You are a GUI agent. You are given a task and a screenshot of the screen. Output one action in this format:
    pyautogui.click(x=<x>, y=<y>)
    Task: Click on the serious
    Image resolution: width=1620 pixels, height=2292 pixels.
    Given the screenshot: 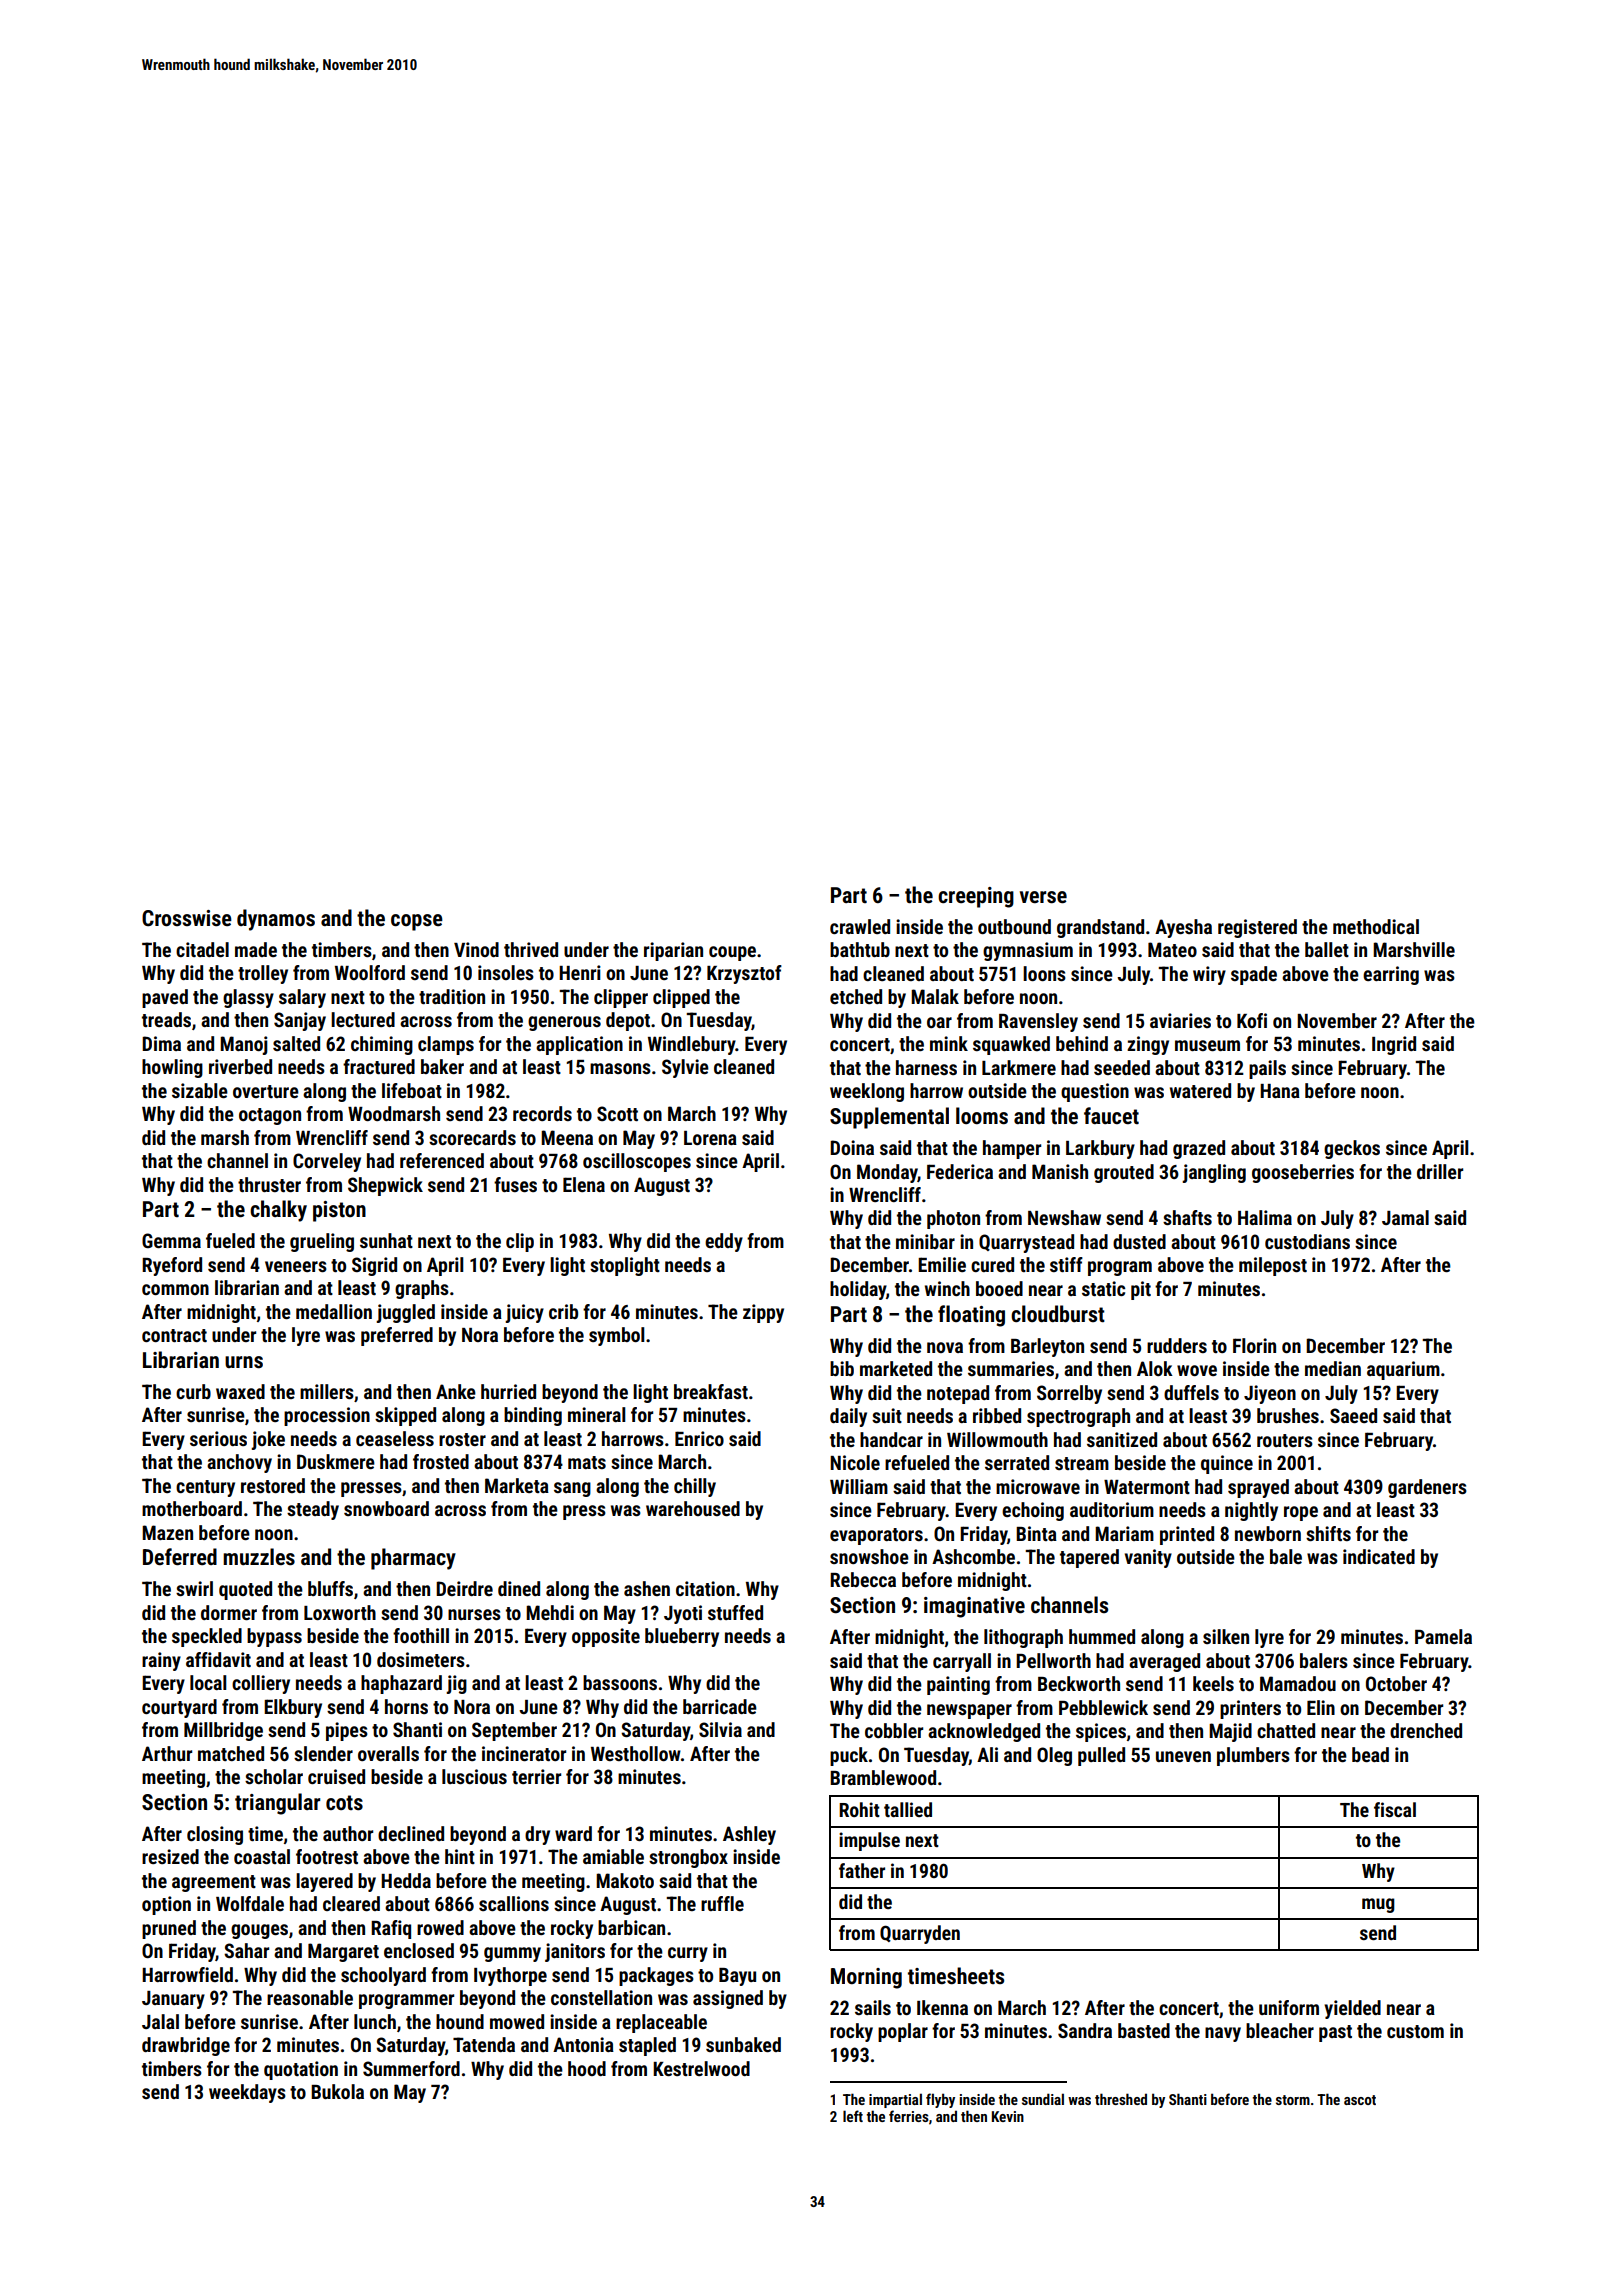 What is the action you would take?
    pyautogui.click(x=218, y=1438)
